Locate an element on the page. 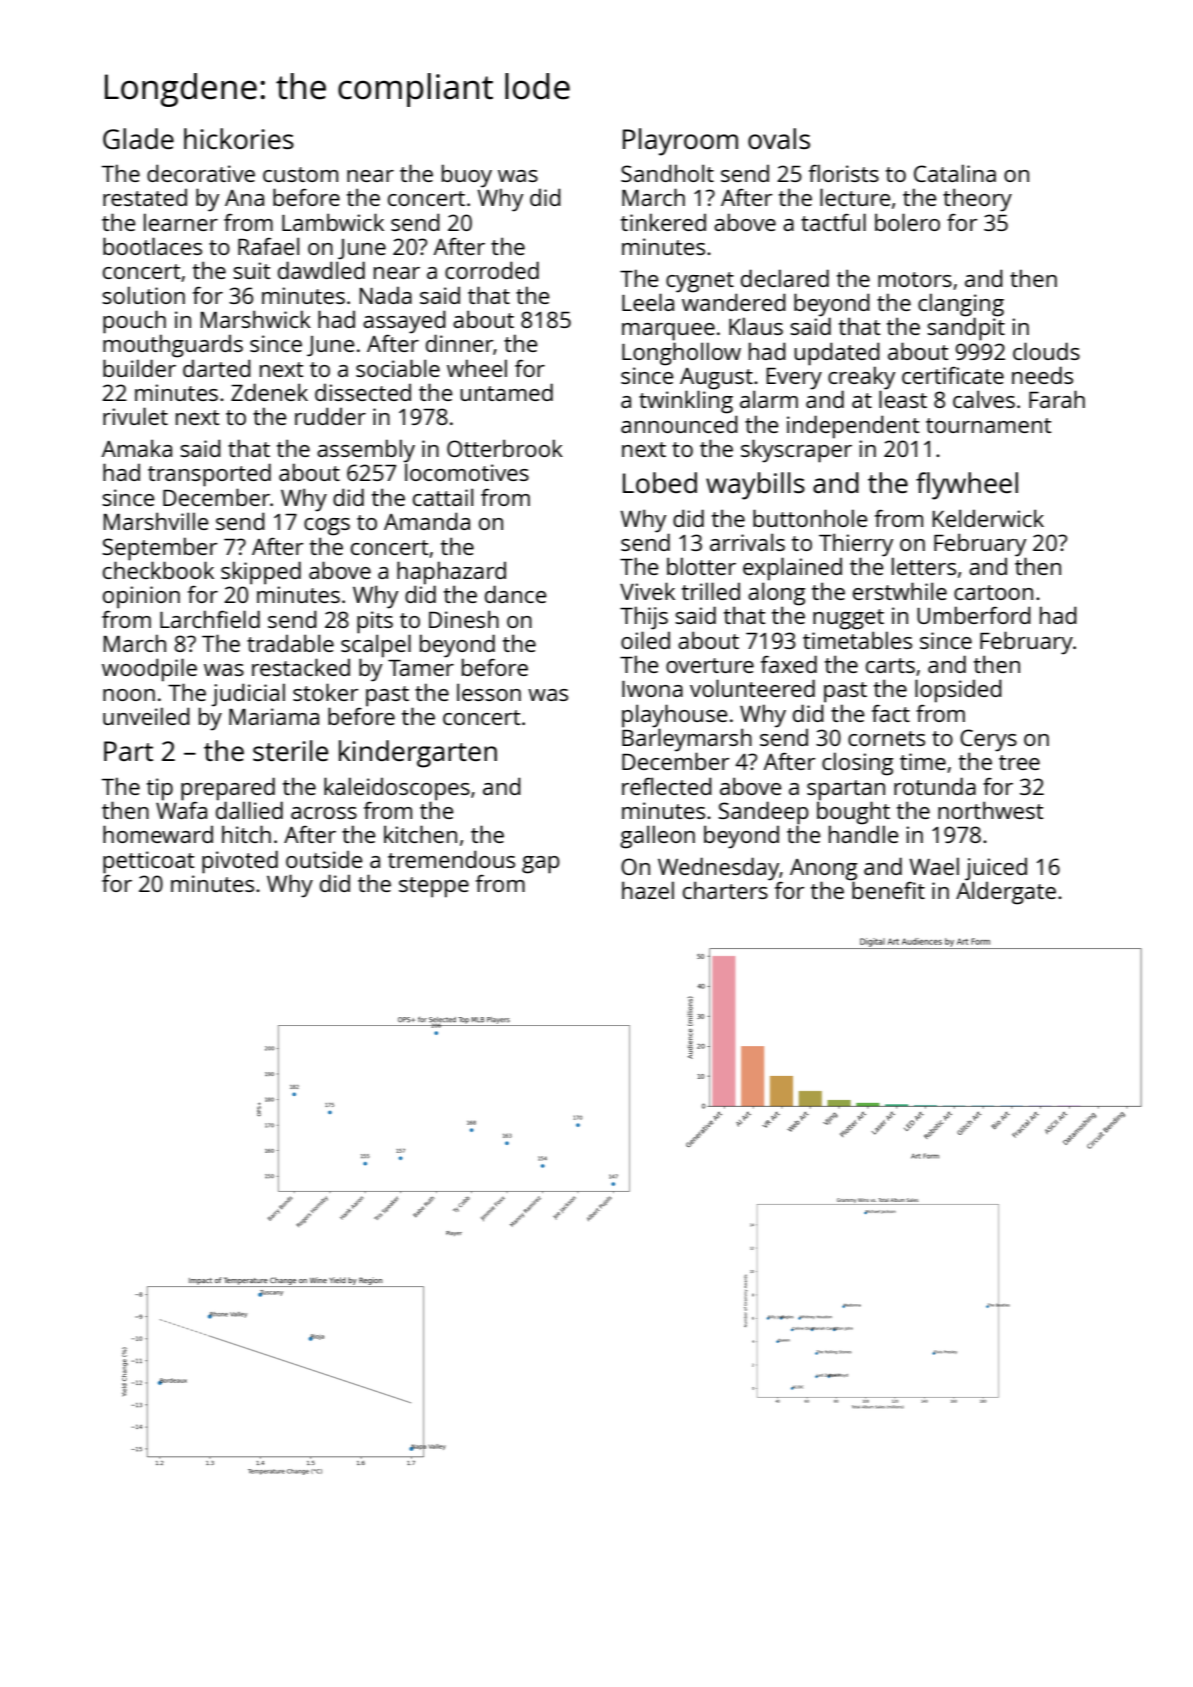  Catalina is located at coordinates (955, 173).
